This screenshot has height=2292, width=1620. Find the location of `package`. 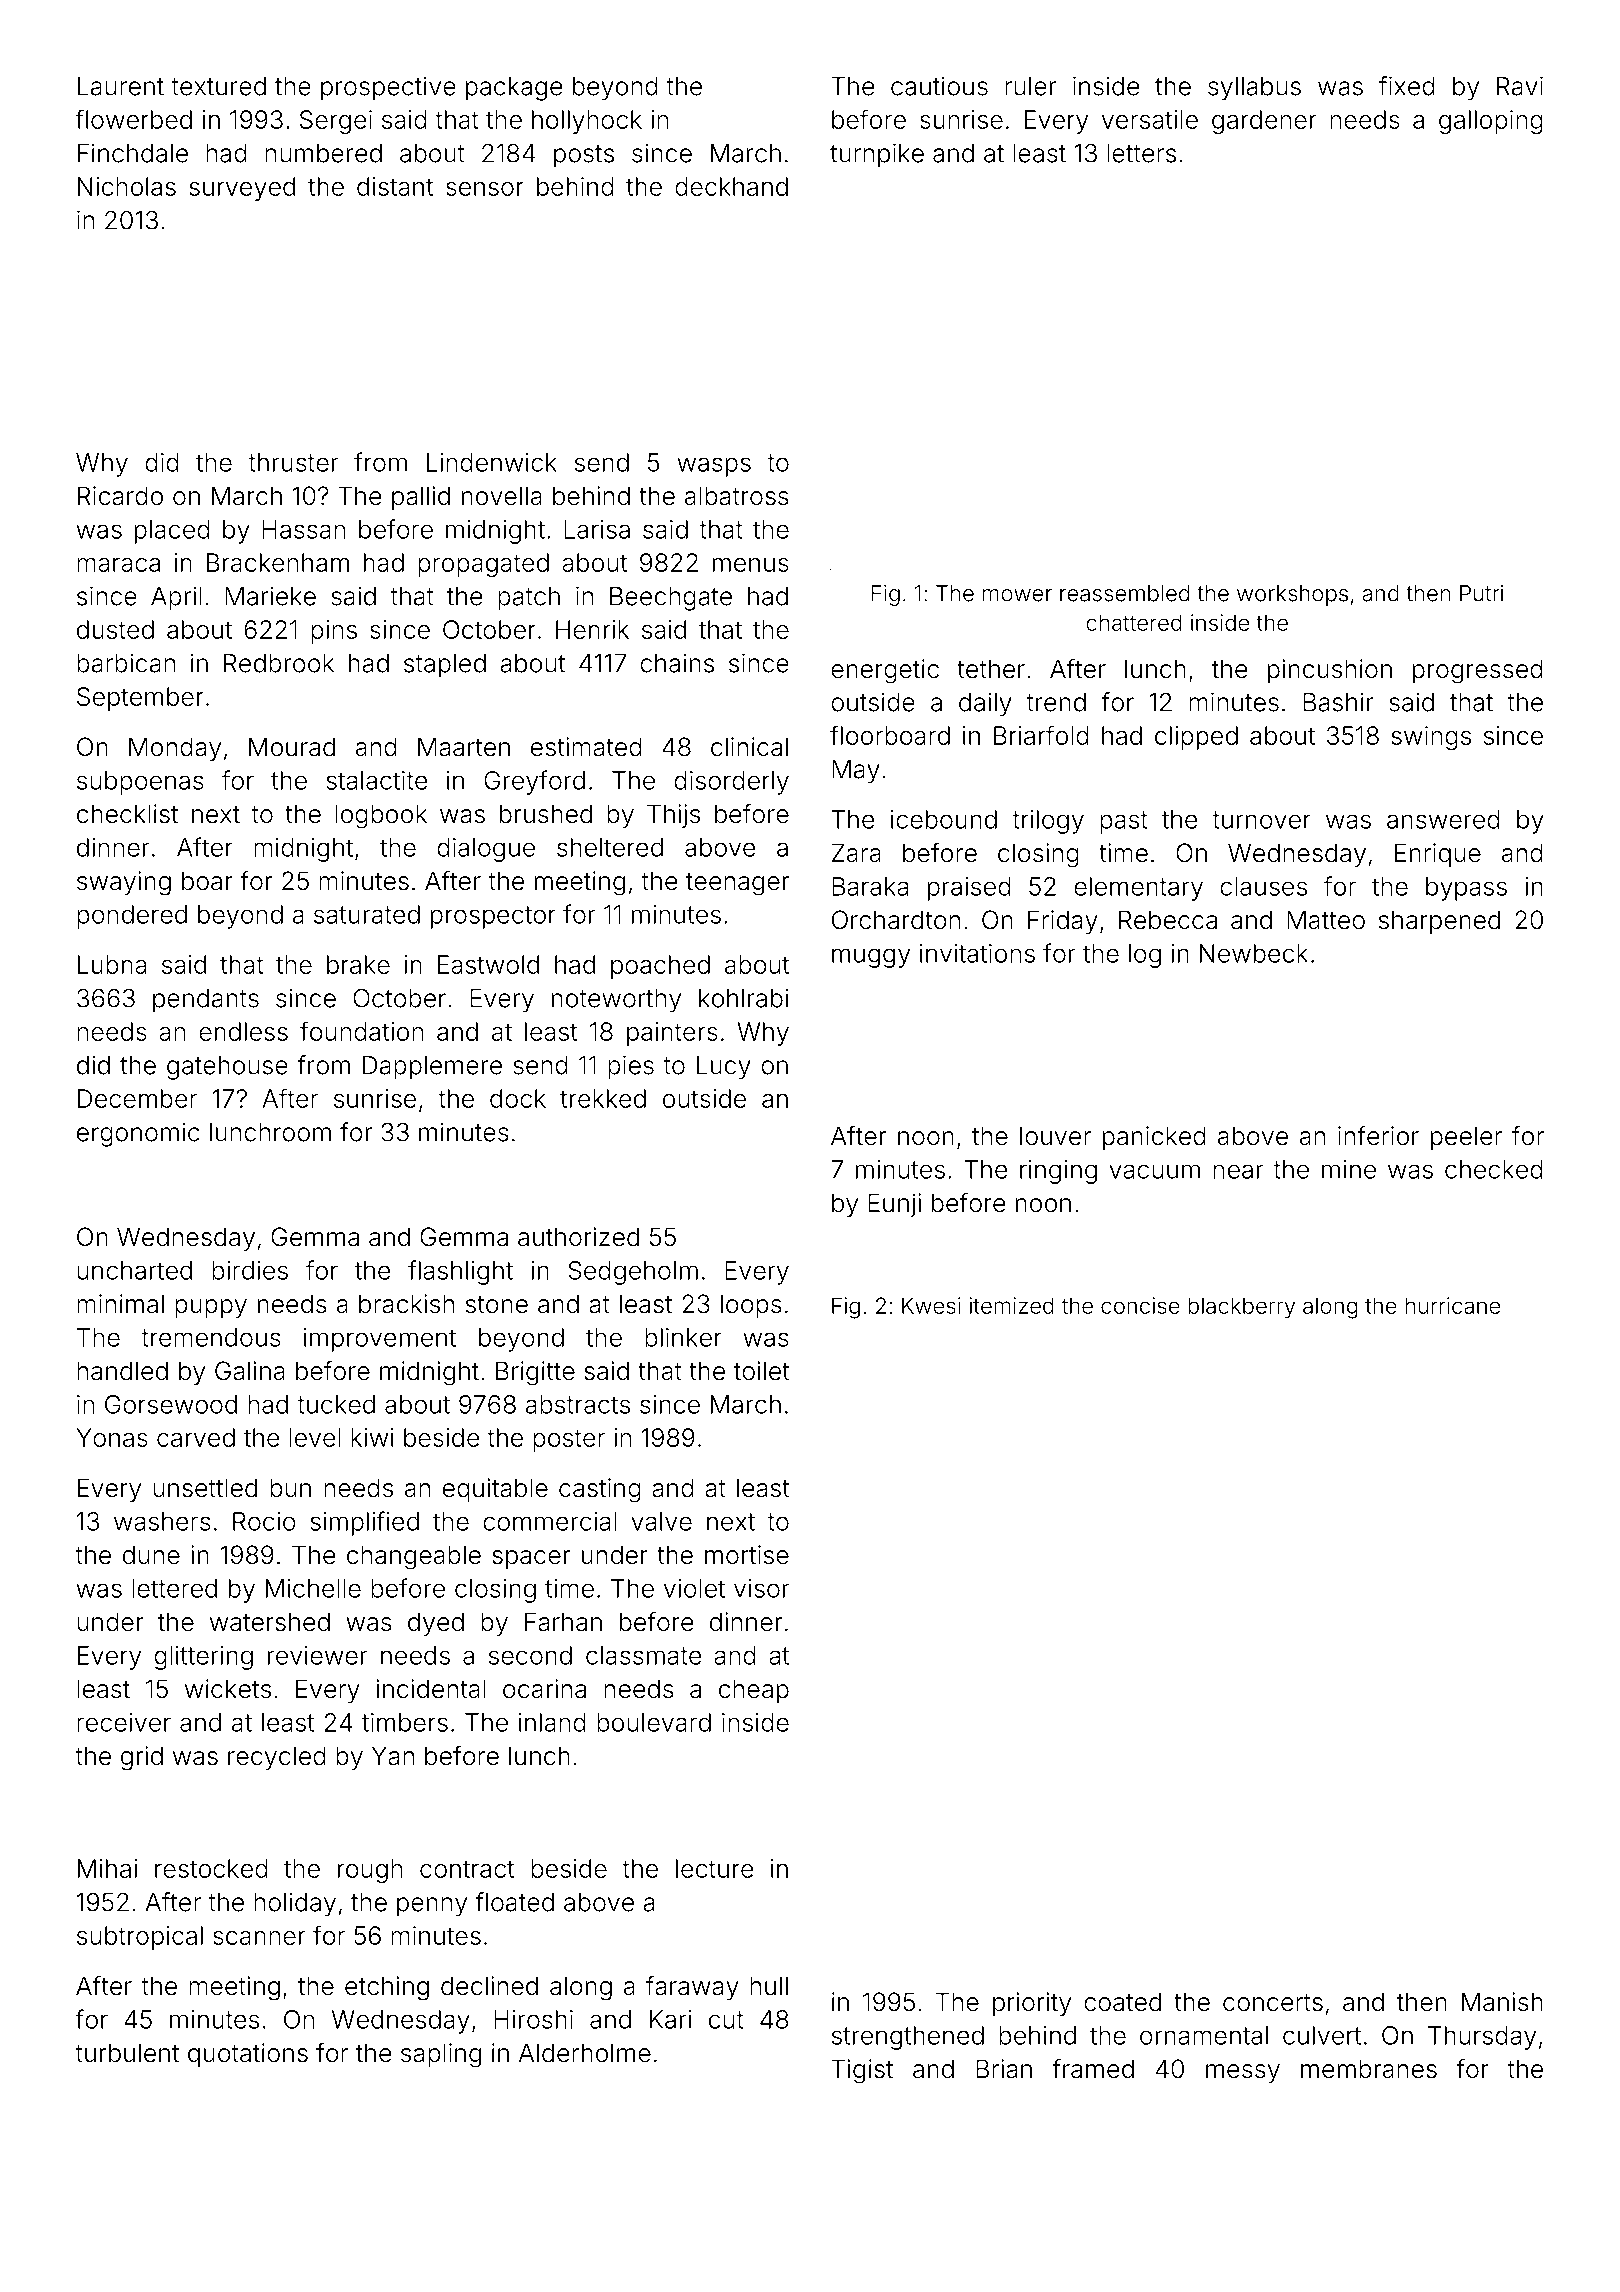

package is located at coordinates (514, 89).
